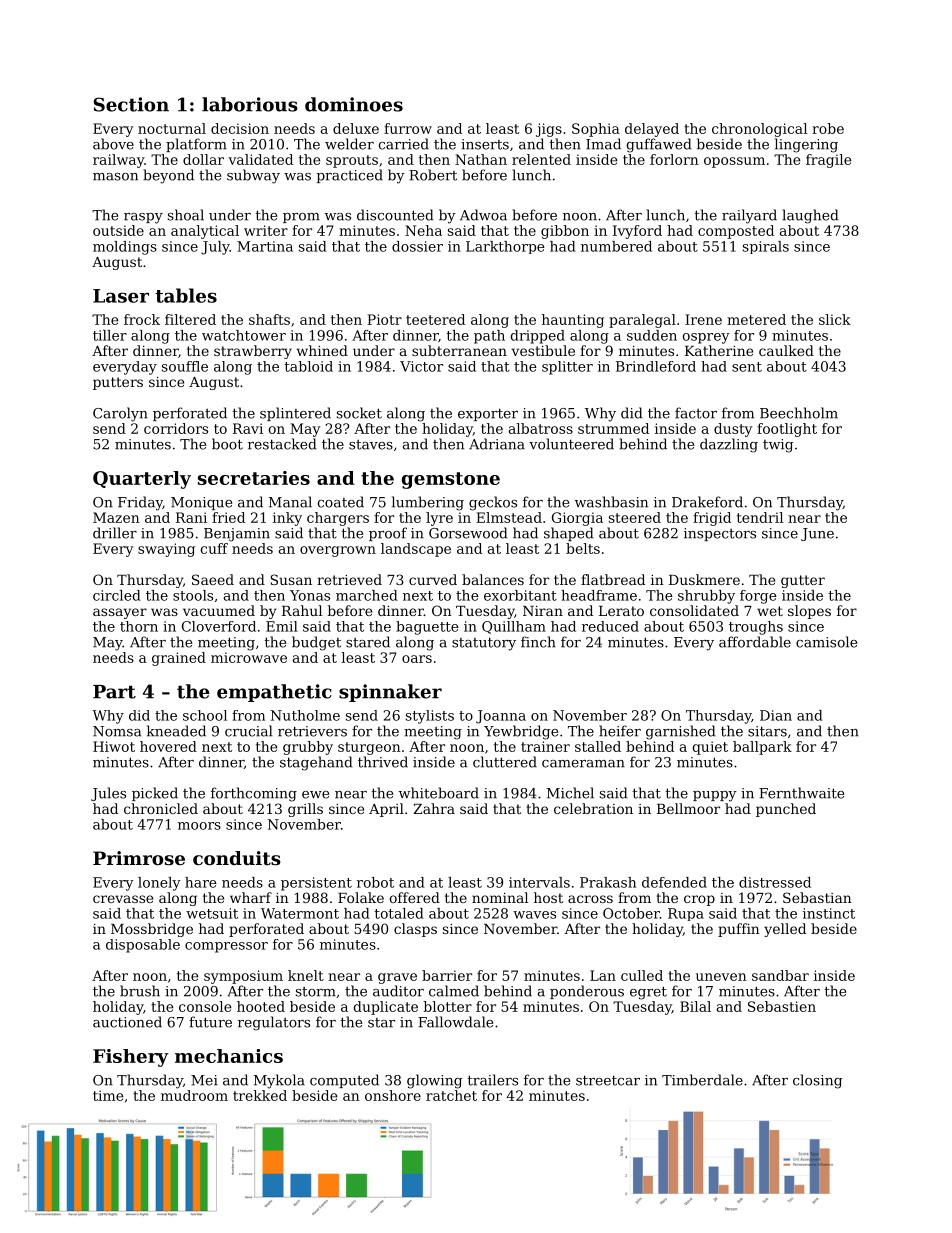 The image size is (952, 1233). I want to click on footlight, so click(787, 430).
